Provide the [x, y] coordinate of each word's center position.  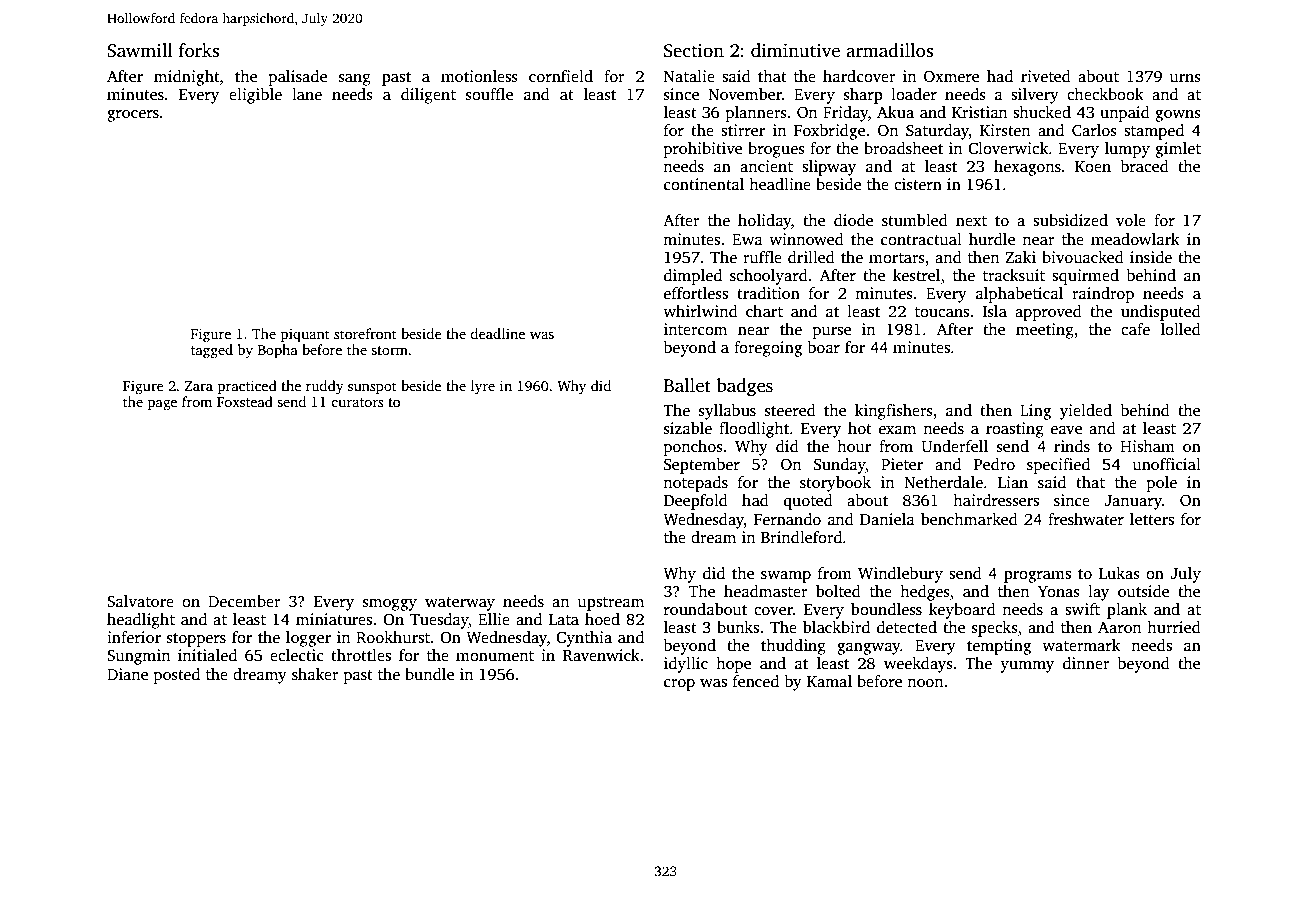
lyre [483, 387]
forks [199, 50]
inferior [134, 637]
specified [1058, 466]
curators [357, 402]
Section [694, 50]
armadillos [889, 50]
